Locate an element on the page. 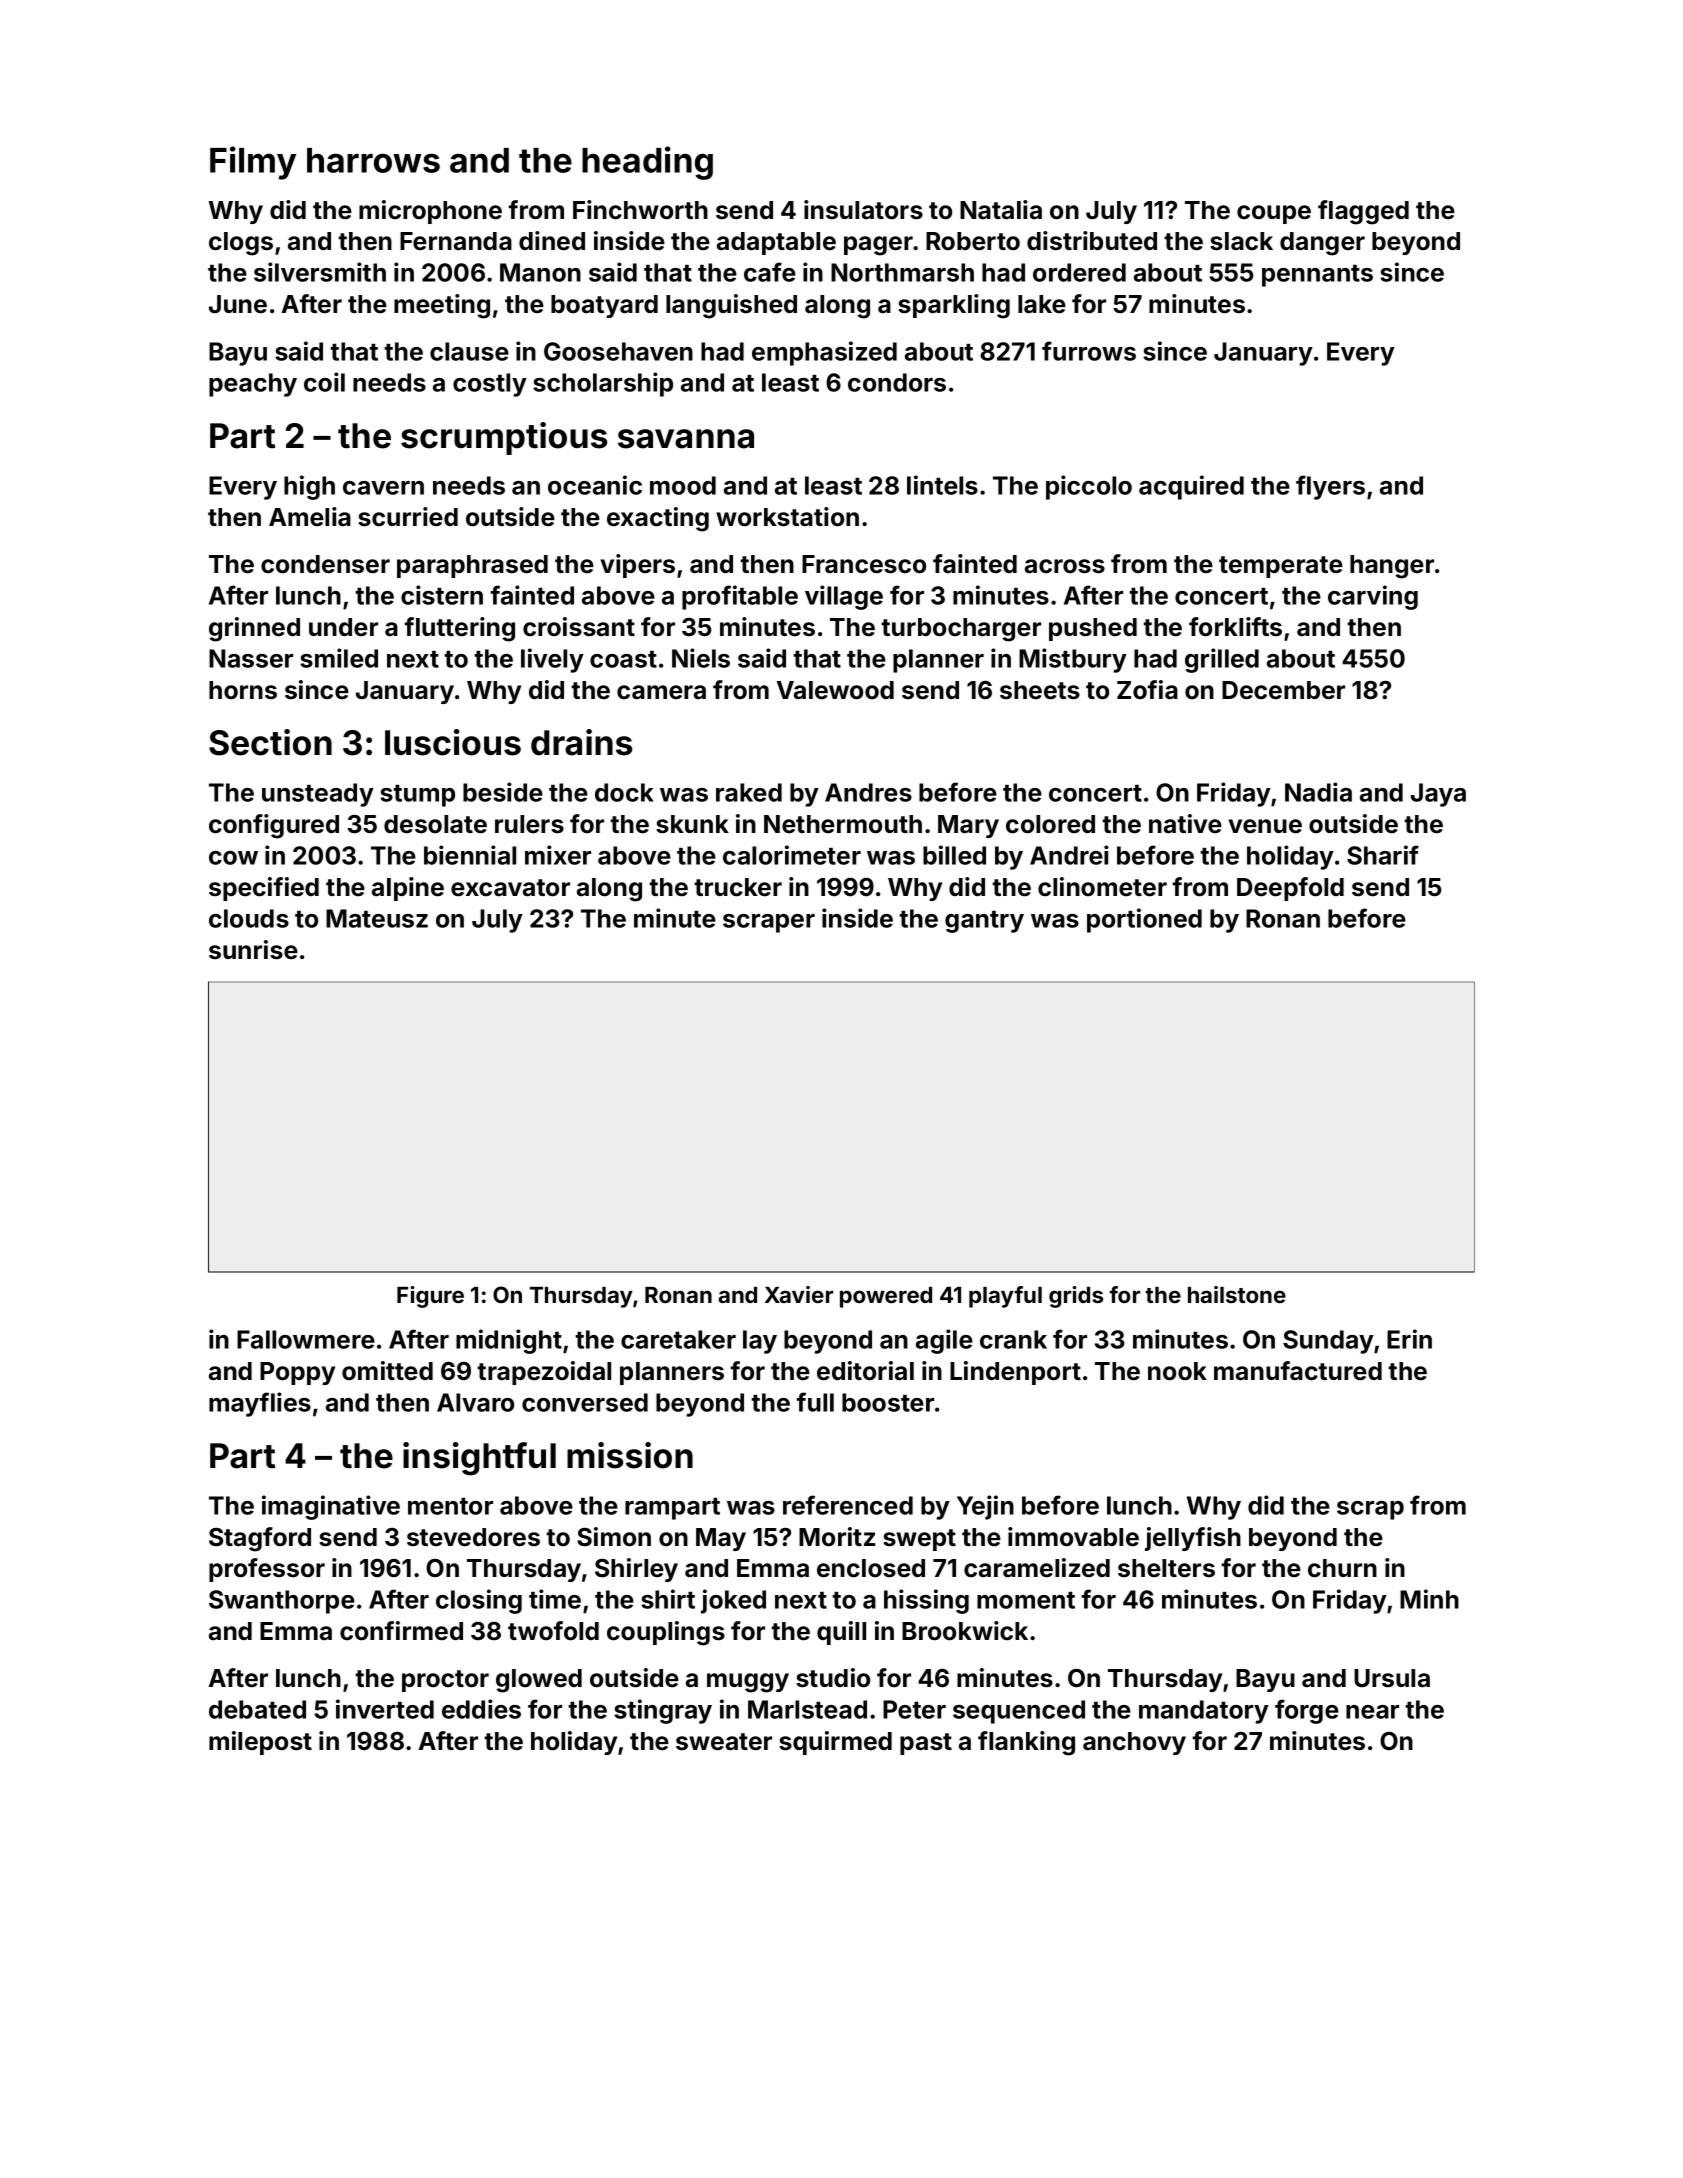 The width and height of the page is (1683, 2178). temperate is located at coordinates (1281, 567).
